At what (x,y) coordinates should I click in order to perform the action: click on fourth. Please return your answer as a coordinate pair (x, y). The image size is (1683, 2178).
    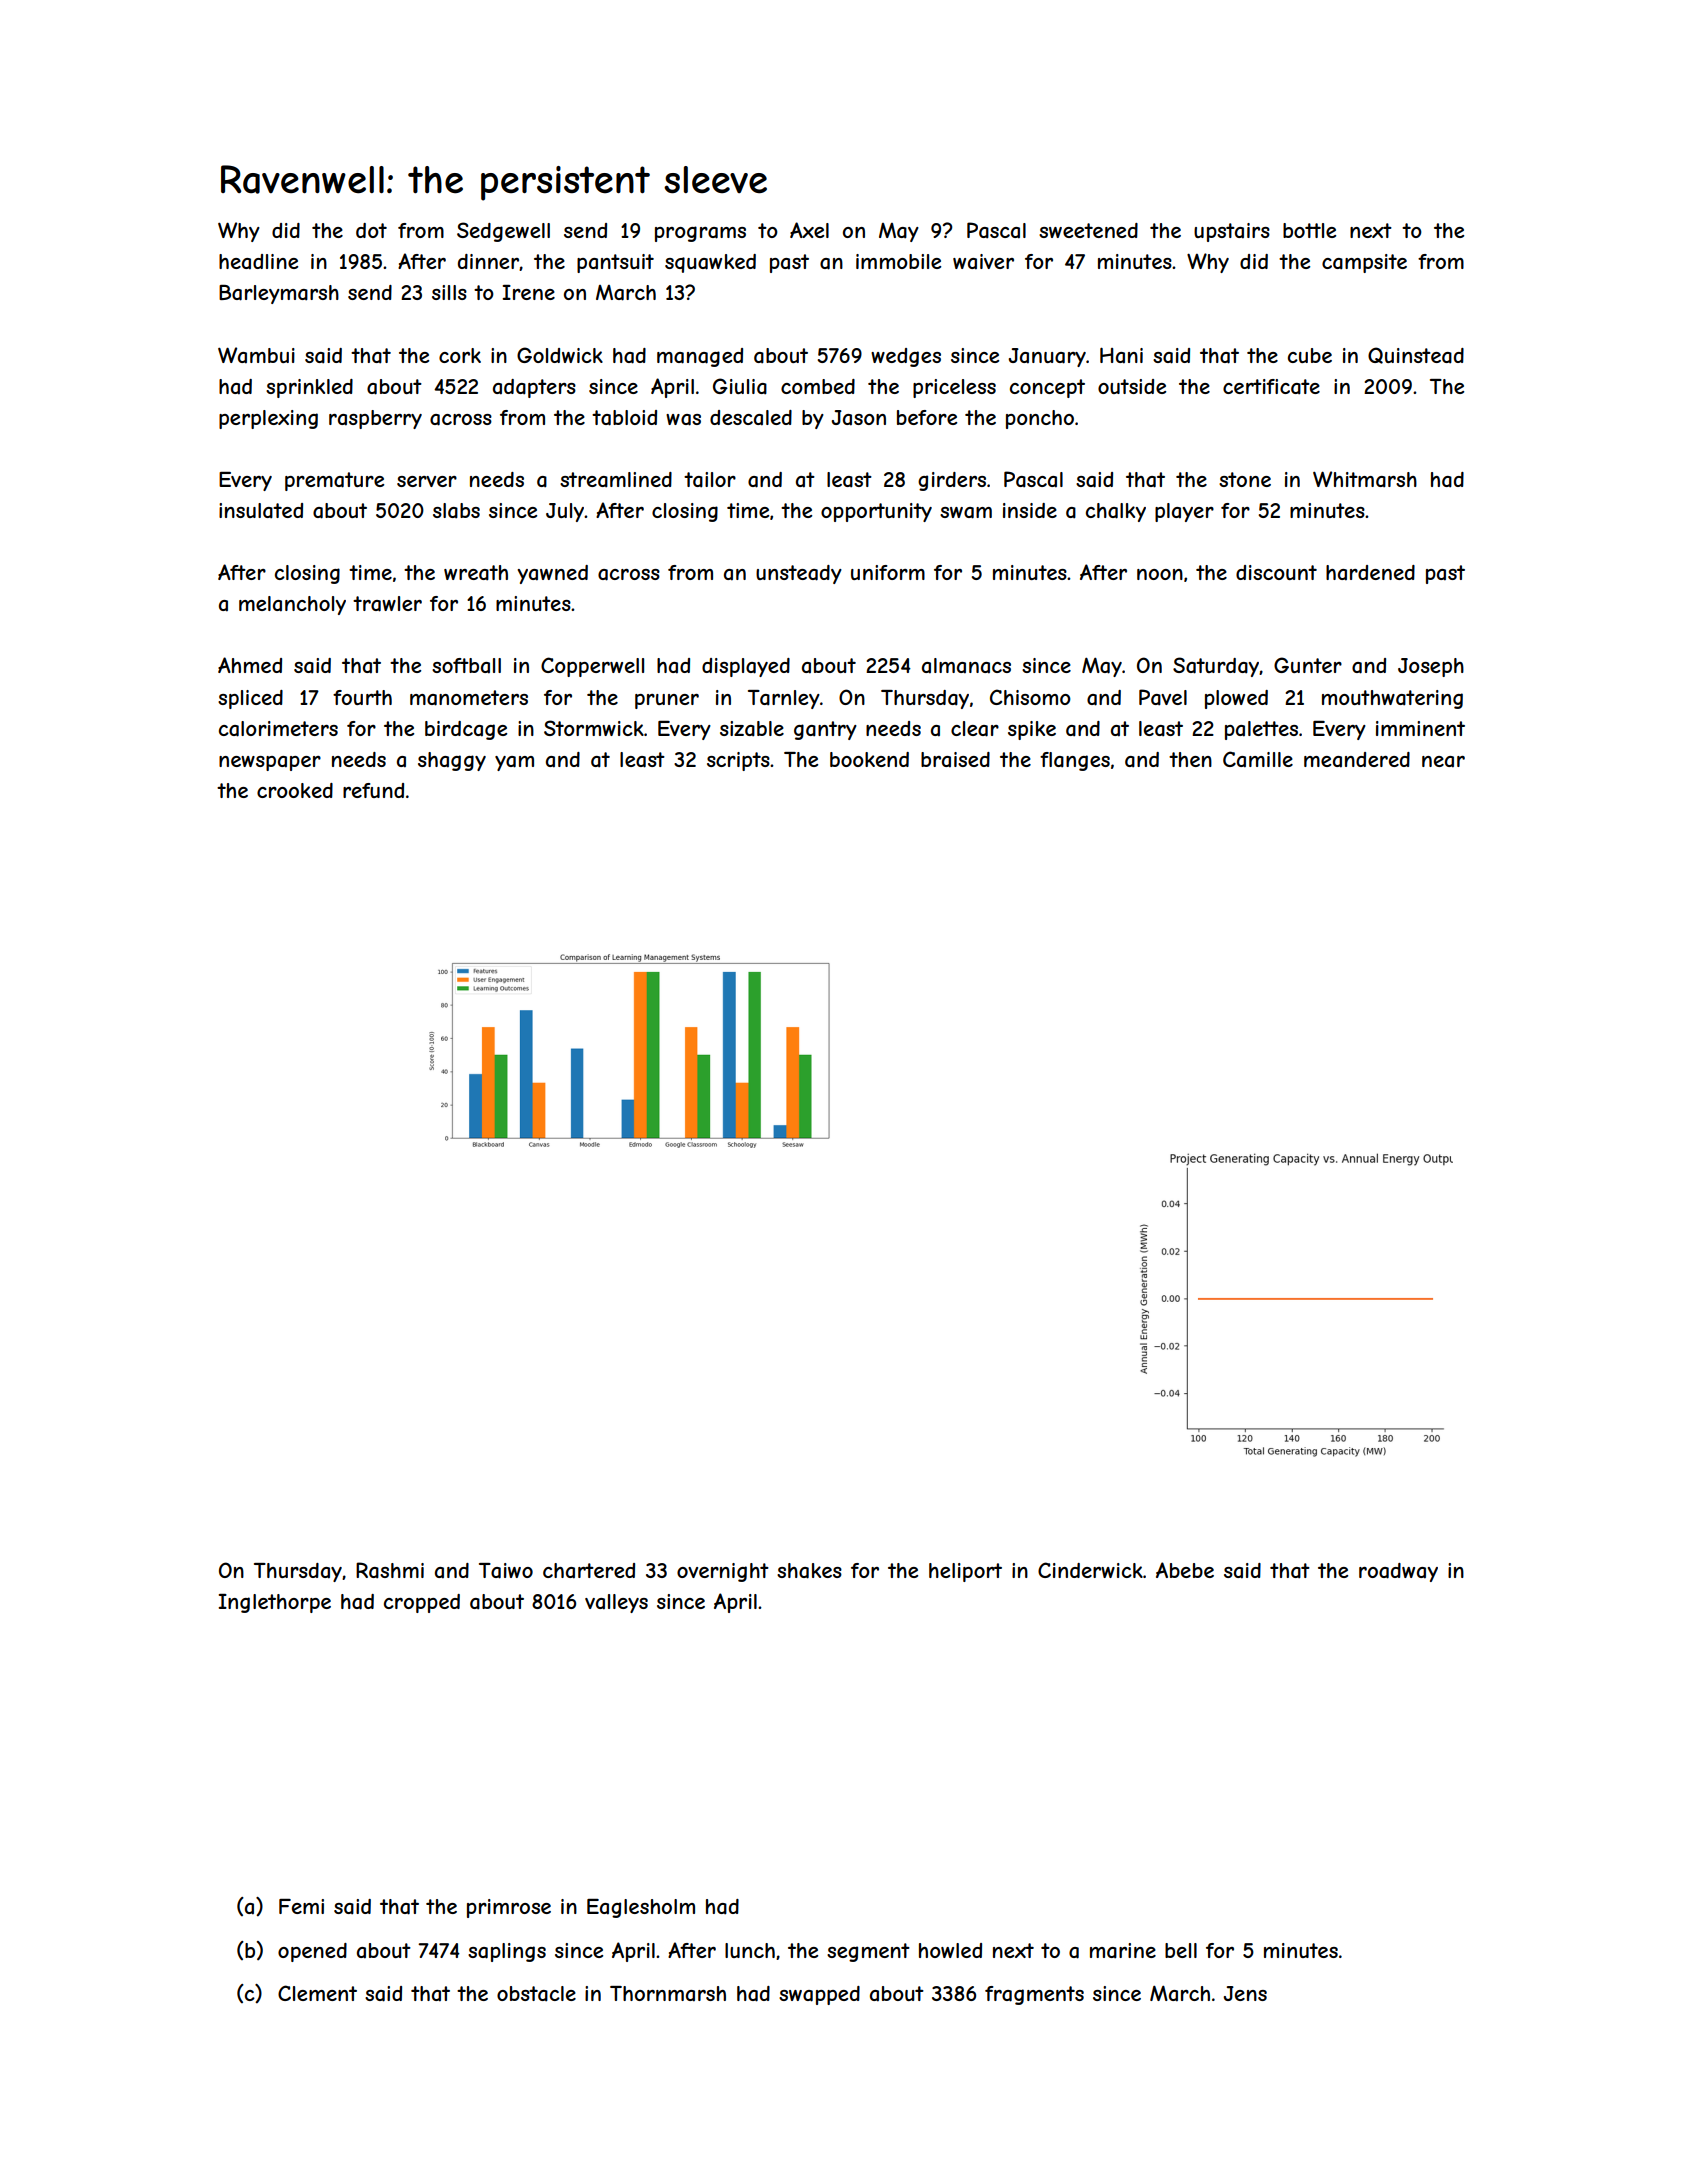
    Looking at the image, I should click on (362, 697).
